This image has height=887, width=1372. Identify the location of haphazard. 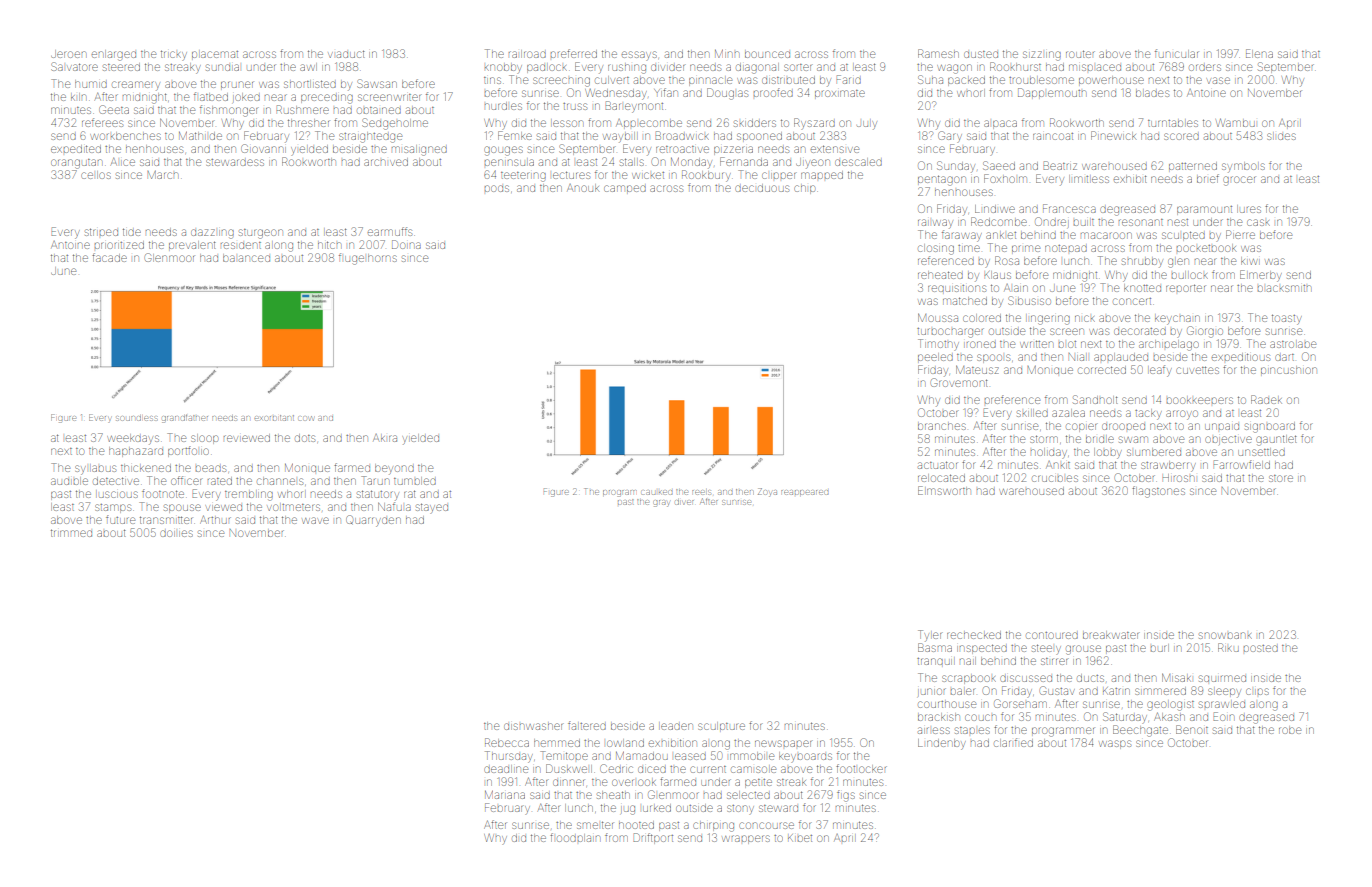
(136, 452).
